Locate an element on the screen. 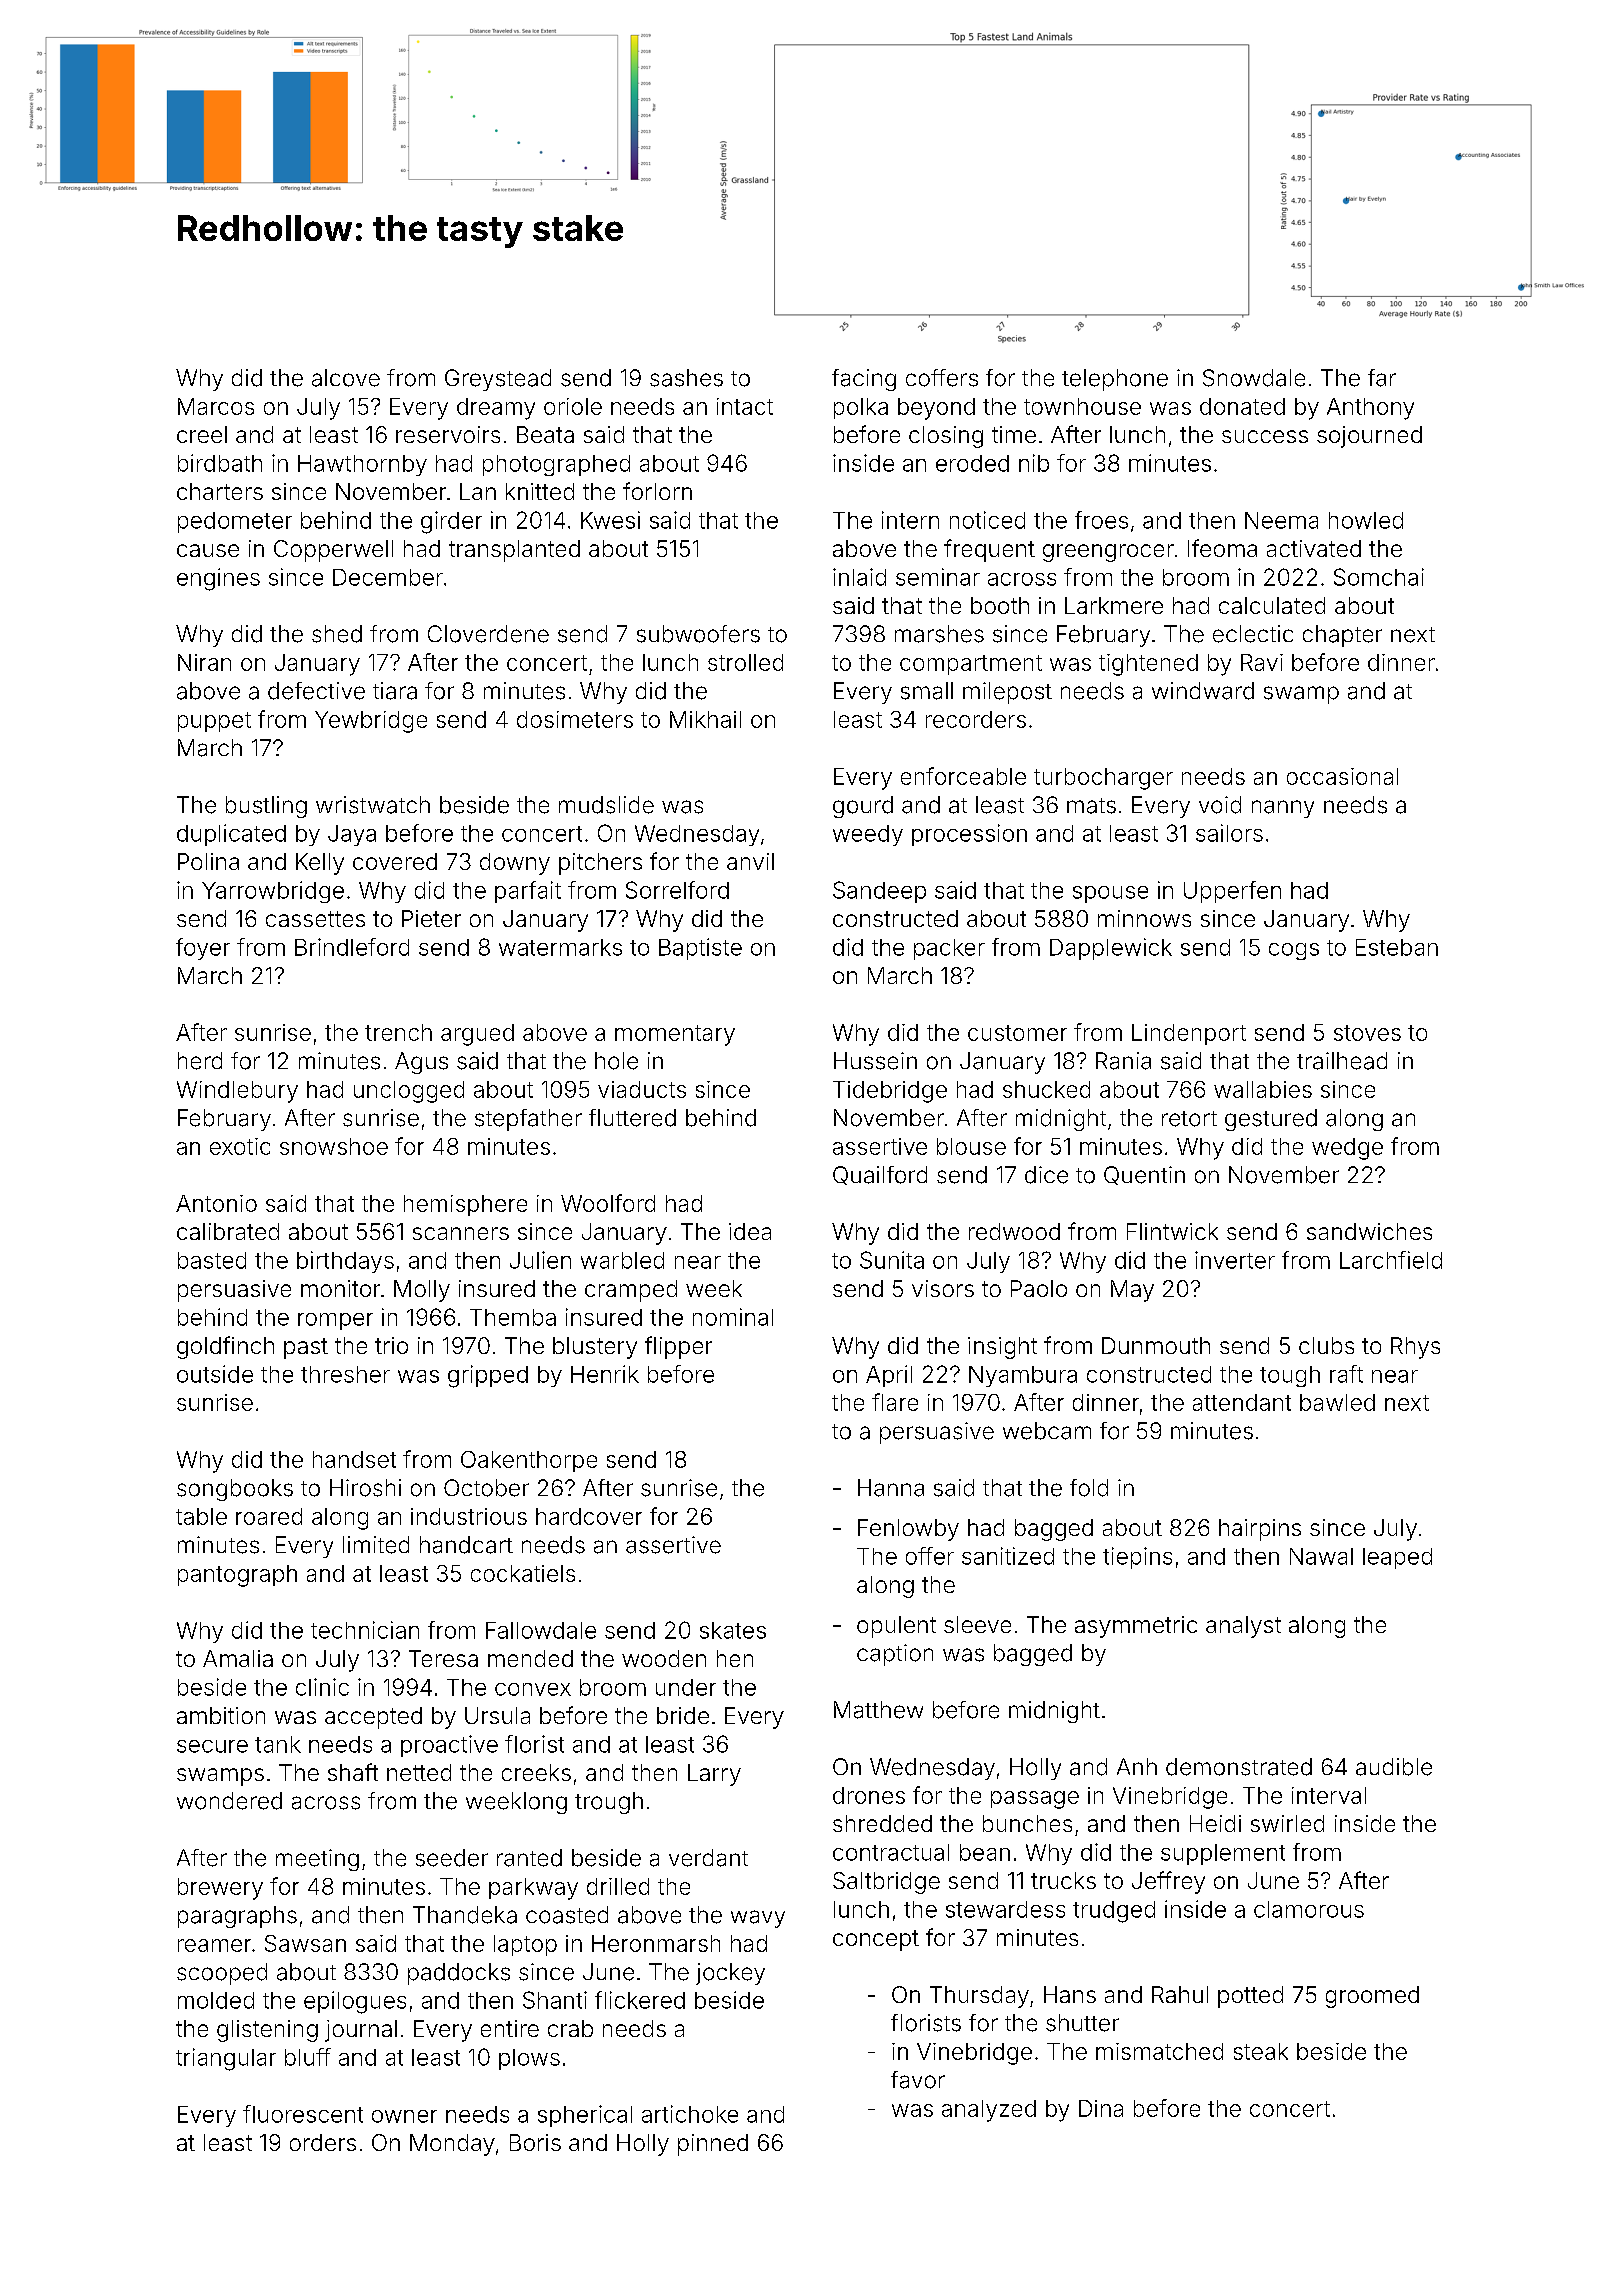 The width and height of the screenshot is (1620, 2292). enforceable is located at coordinates (963, 776).
